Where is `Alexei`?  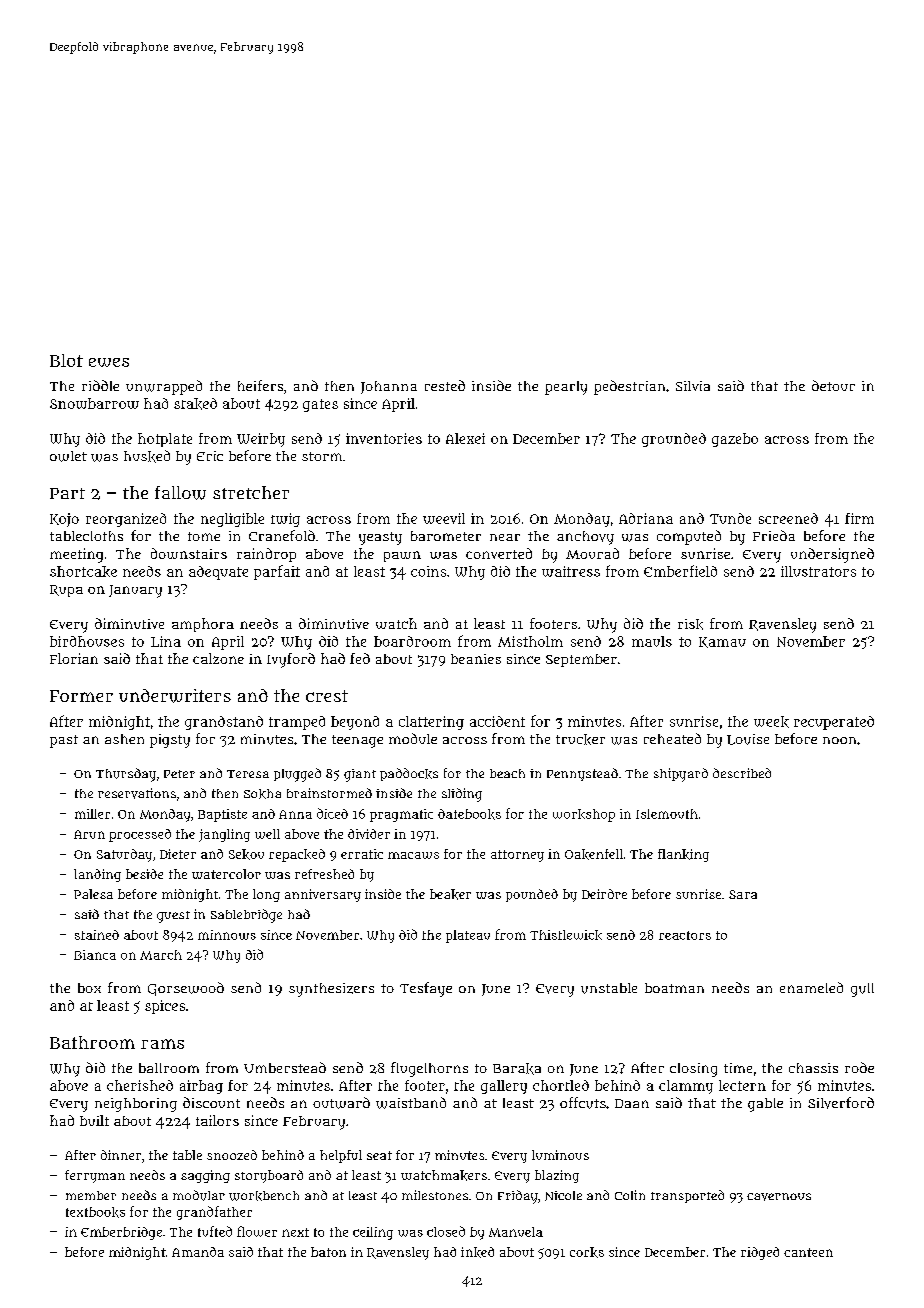
Alexei is located at coordinates (465, 438).
